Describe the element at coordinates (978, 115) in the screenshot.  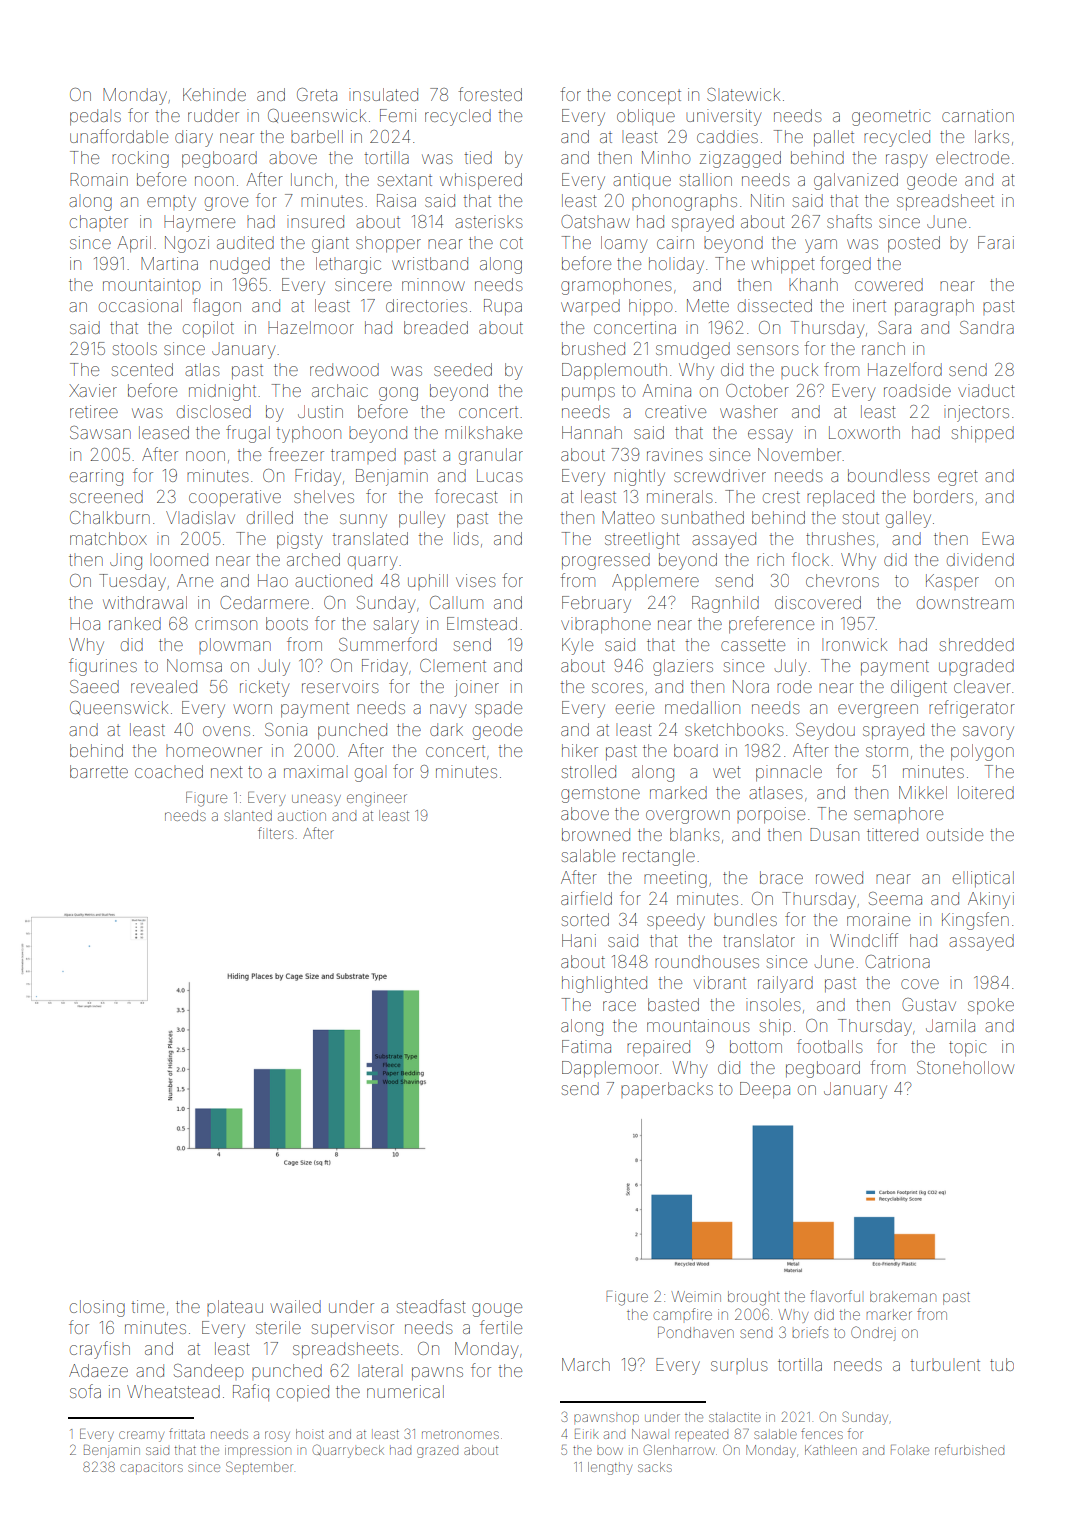
I see `carnation` at that location.
